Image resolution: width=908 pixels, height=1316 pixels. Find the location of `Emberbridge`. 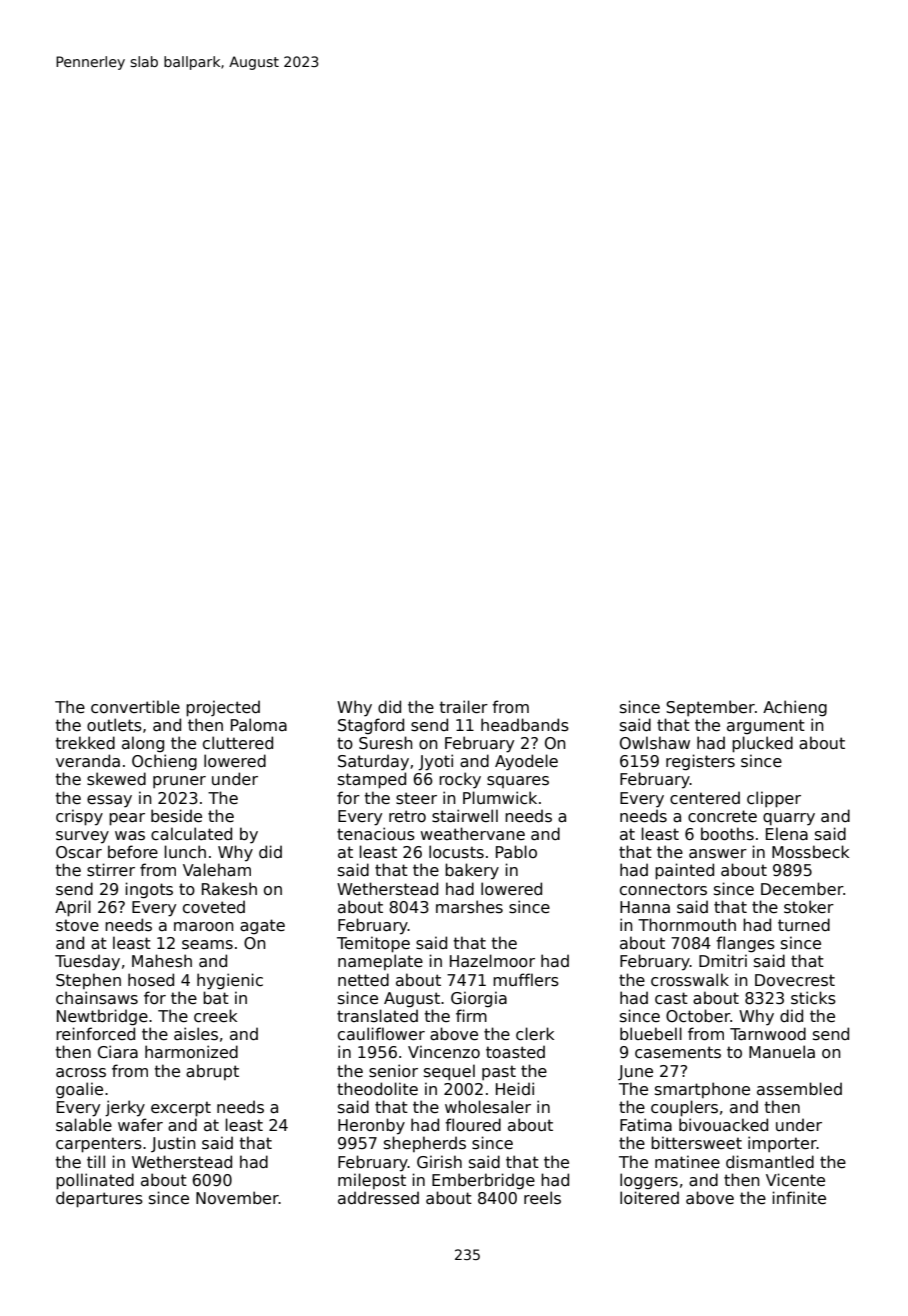

Emberbridge is located at coordinates (483, 1181).
